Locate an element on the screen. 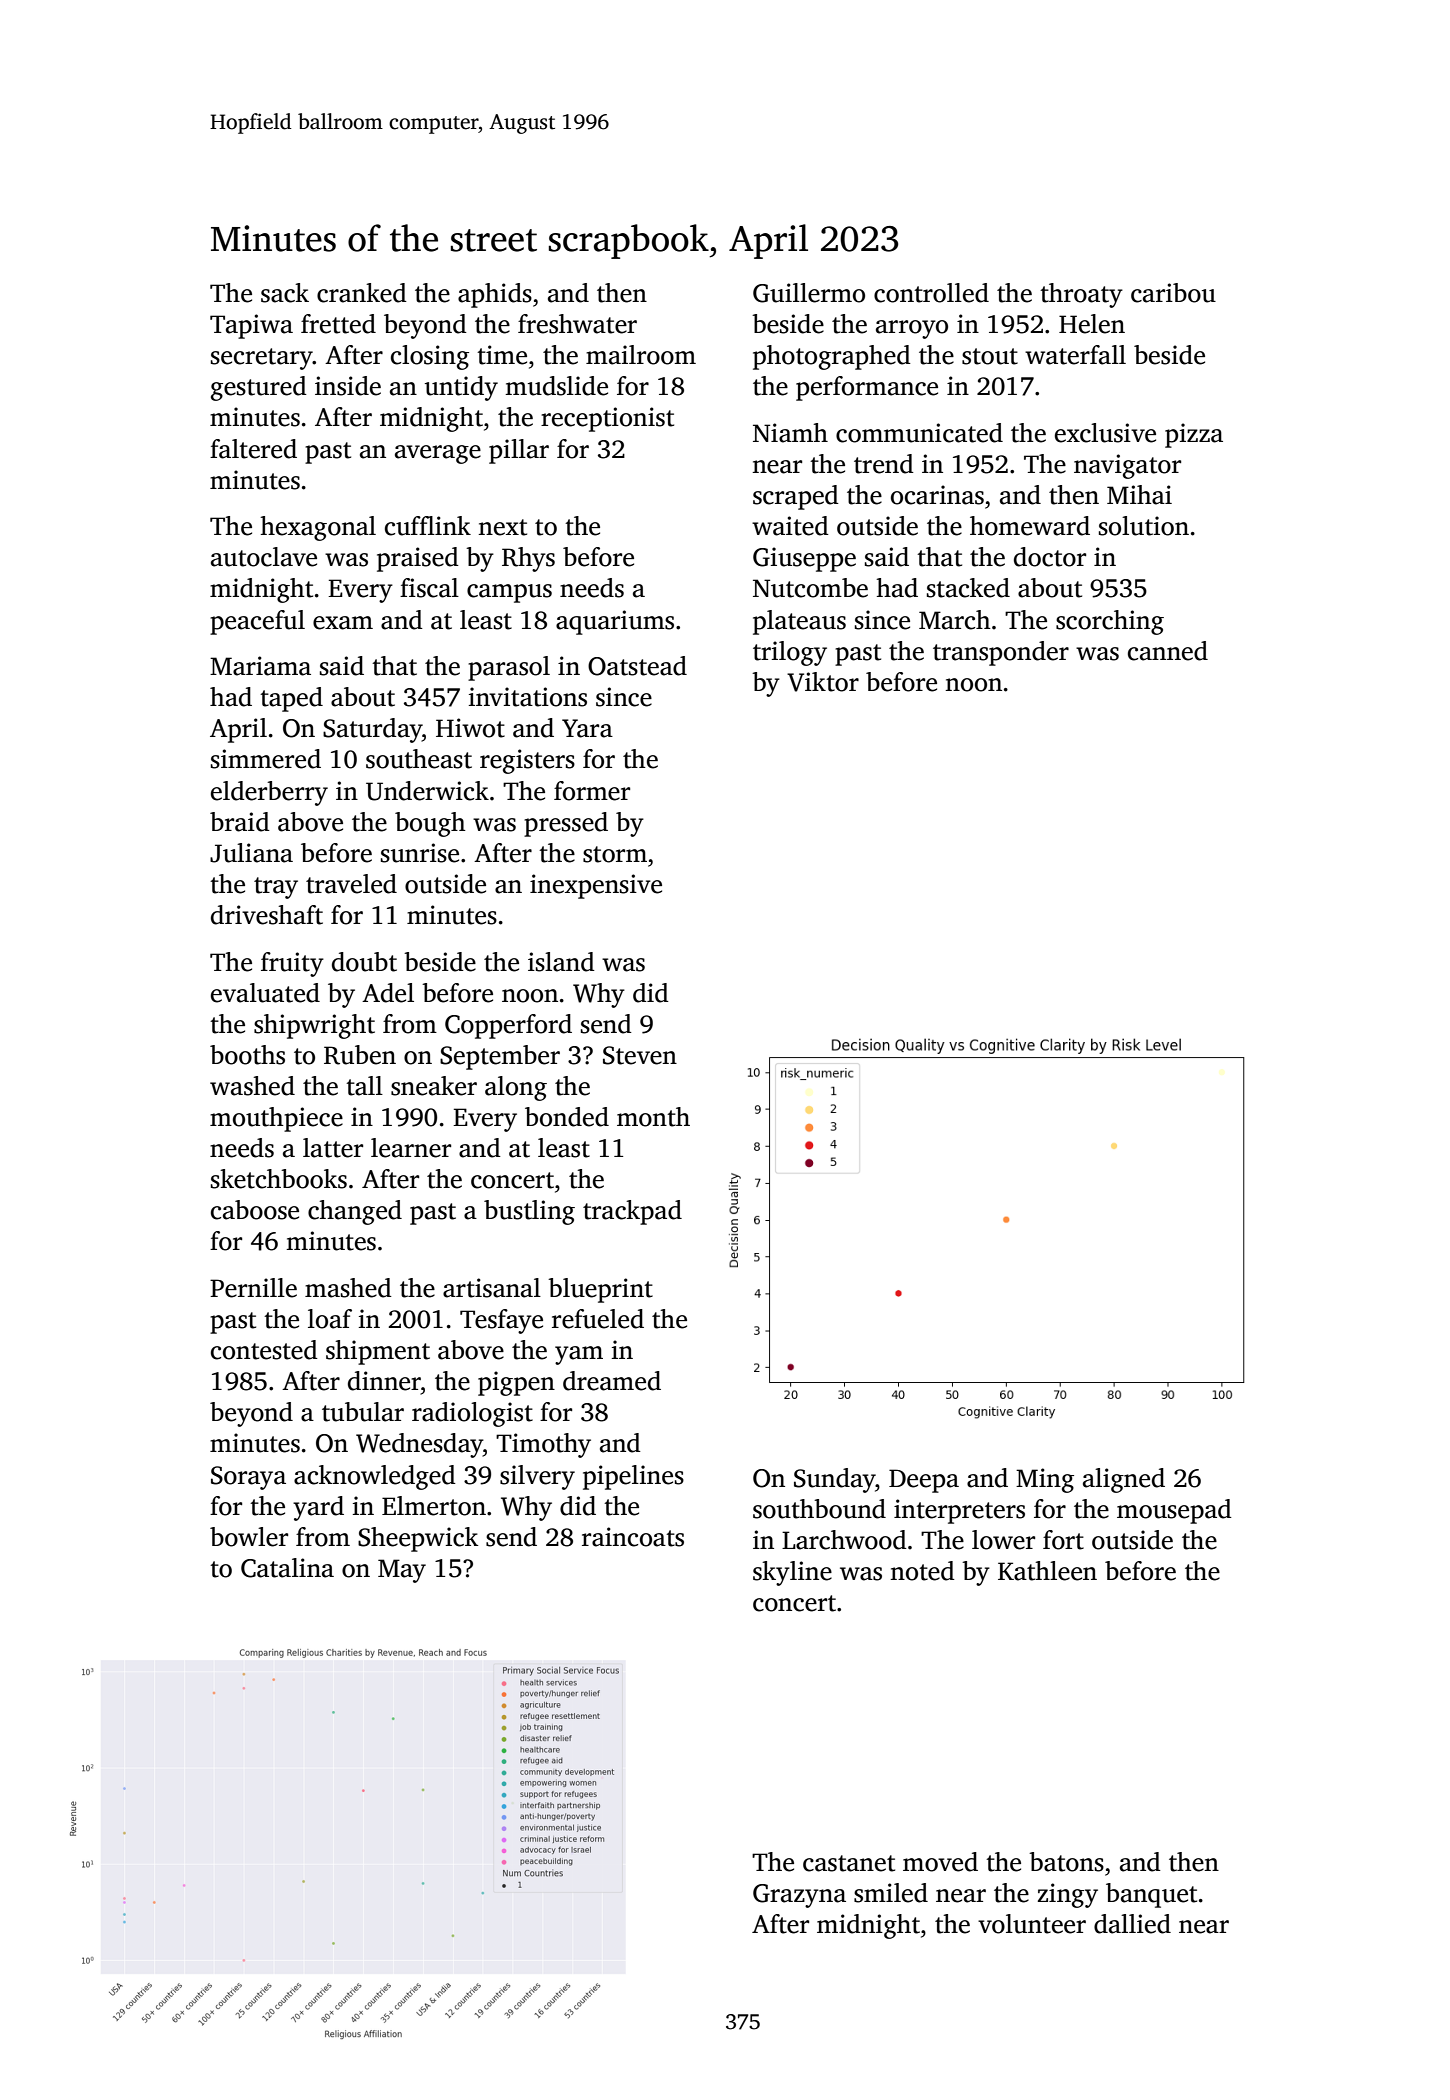 The image size is (1450, 2100). Timothy is located at coordinates (543, 1445).
